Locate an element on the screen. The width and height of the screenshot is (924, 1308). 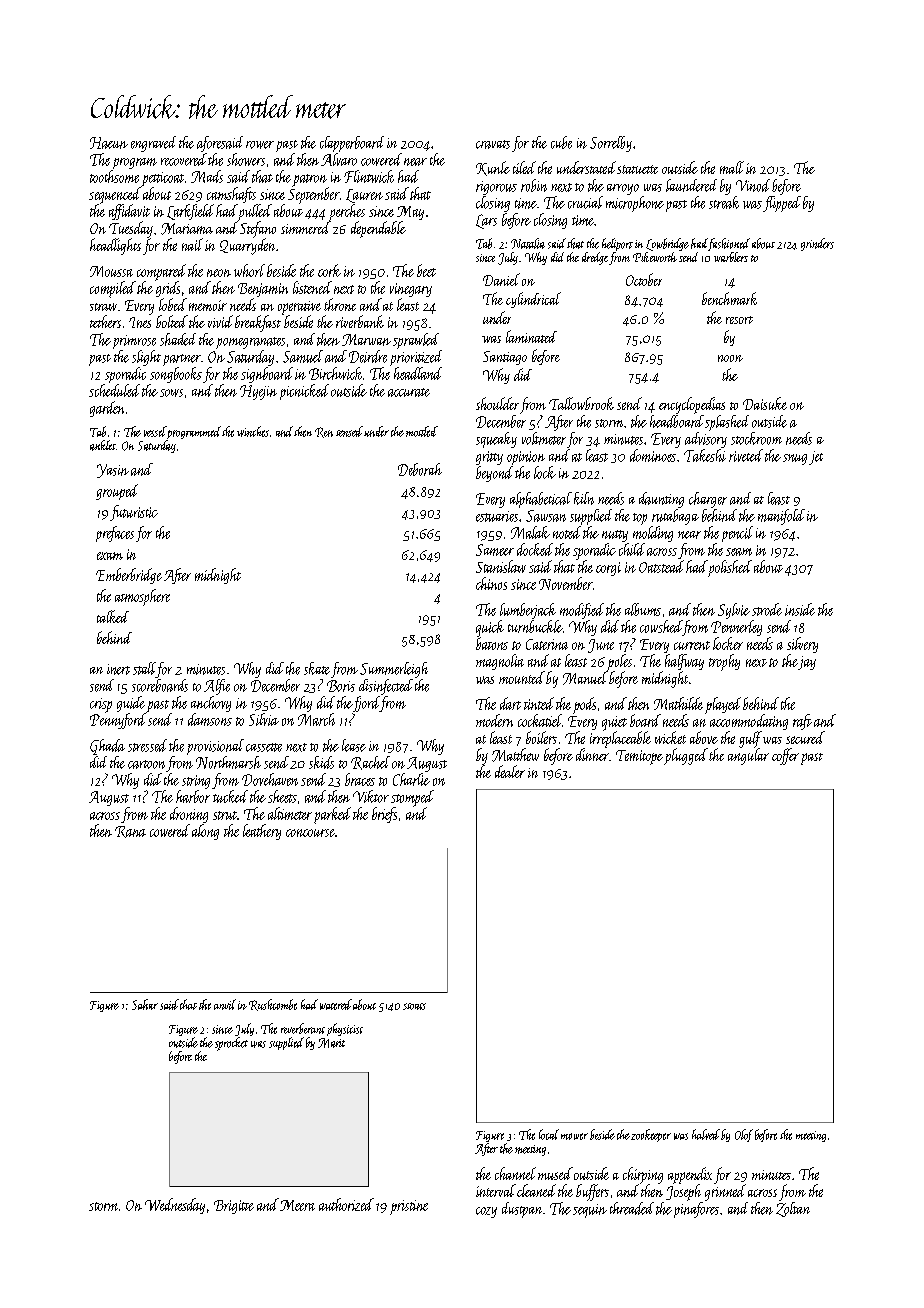
briefs is located at coordinates (384, 815).
